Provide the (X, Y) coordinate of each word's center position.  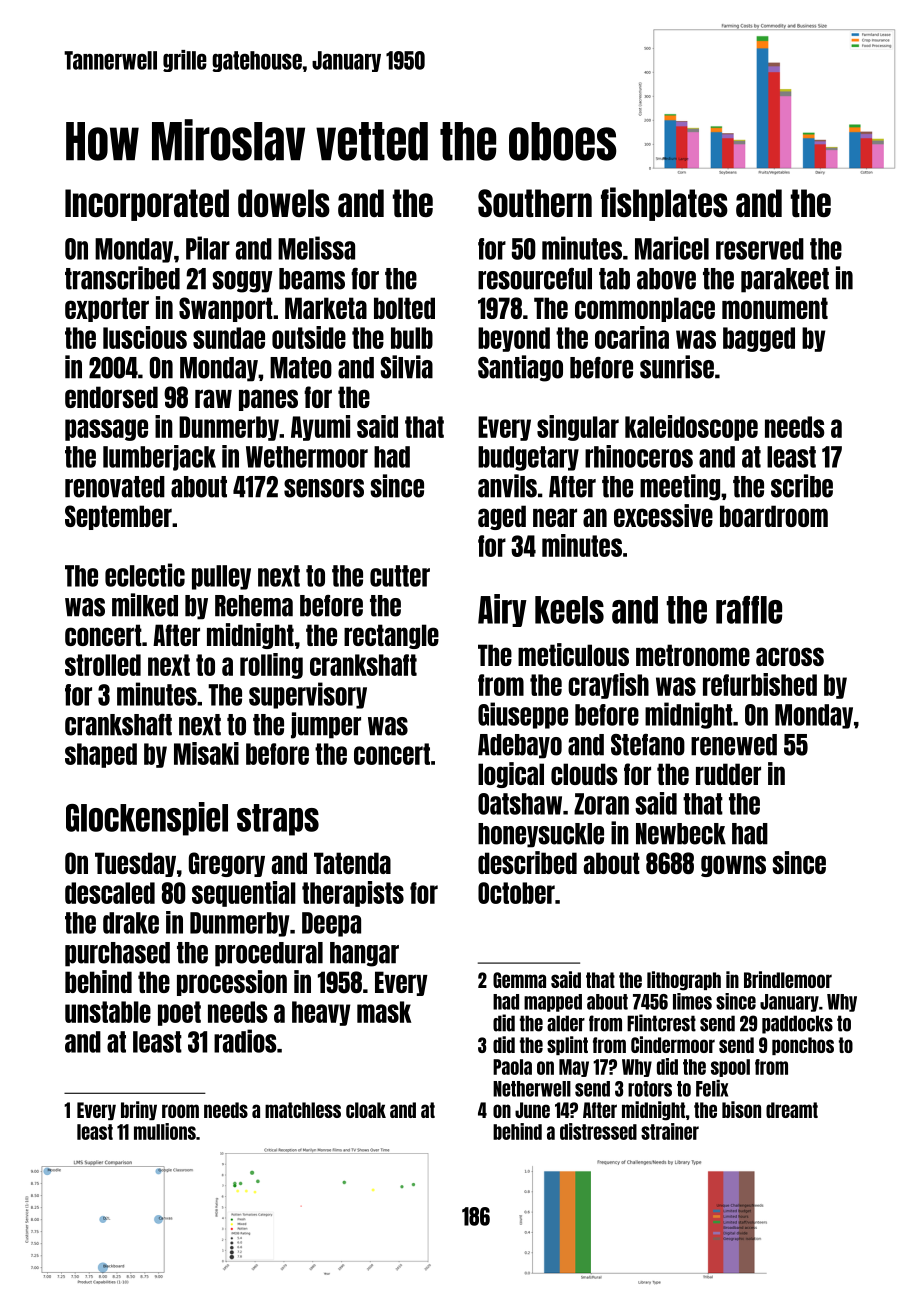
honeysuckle (541, 835)
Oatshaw (520, 804)
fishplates (664, 204)
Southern (535, 203)
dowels (284, 203)
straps (278, 820)
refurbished (760, 684)
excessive (663, 515)
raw (213, 398)
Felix (712, 1088)
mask (384, 1012)
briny (139, 1110)
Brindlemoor (788, 979)
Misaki (206, 753)
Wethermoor (307, 457)
